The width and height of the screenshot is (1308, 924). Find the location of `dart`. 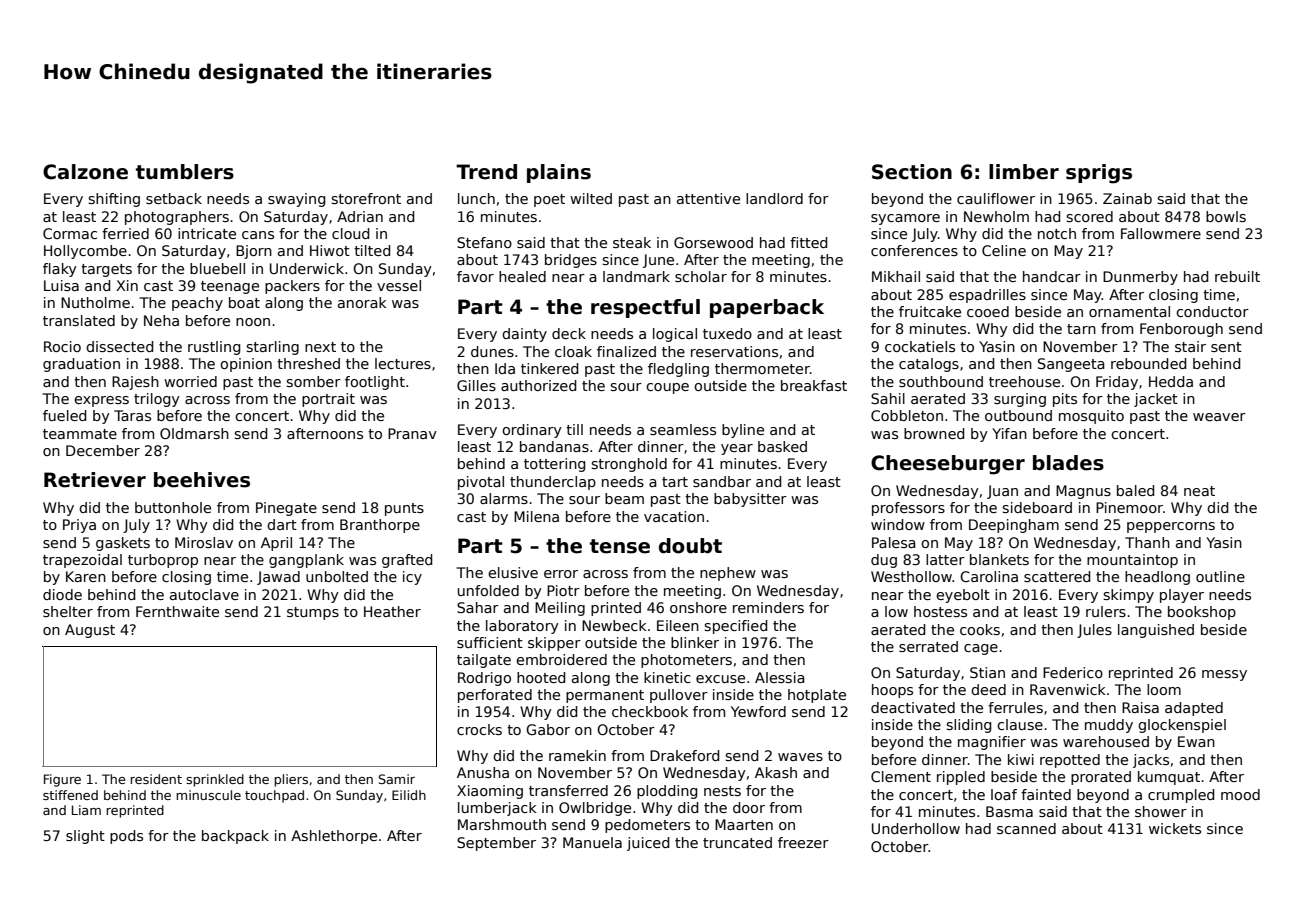

dart is located at coordinates (282, 524).
